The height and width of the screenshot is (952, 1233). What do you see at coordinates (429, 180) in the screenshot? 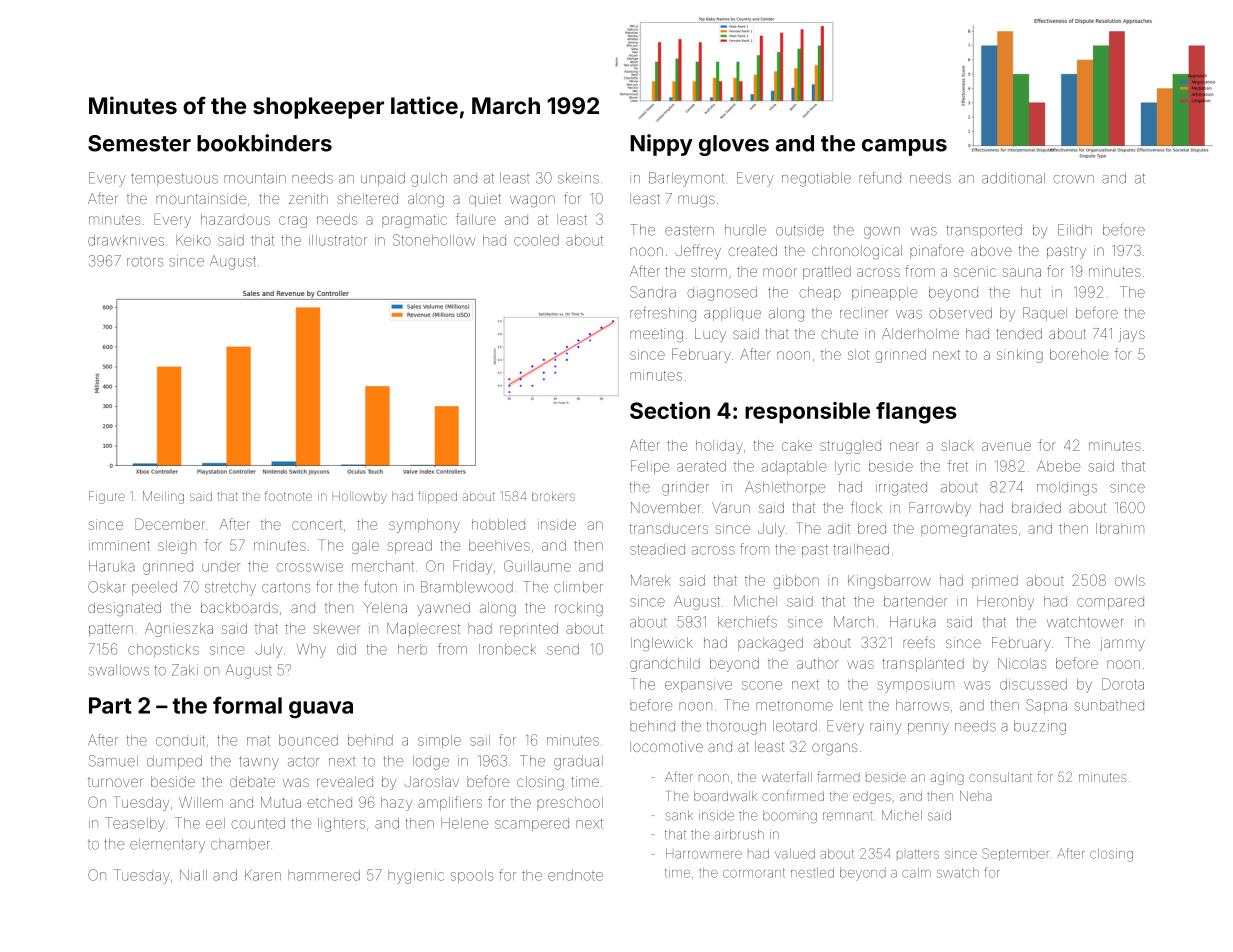
I see `gulch` at bounding box center [429, 180].
